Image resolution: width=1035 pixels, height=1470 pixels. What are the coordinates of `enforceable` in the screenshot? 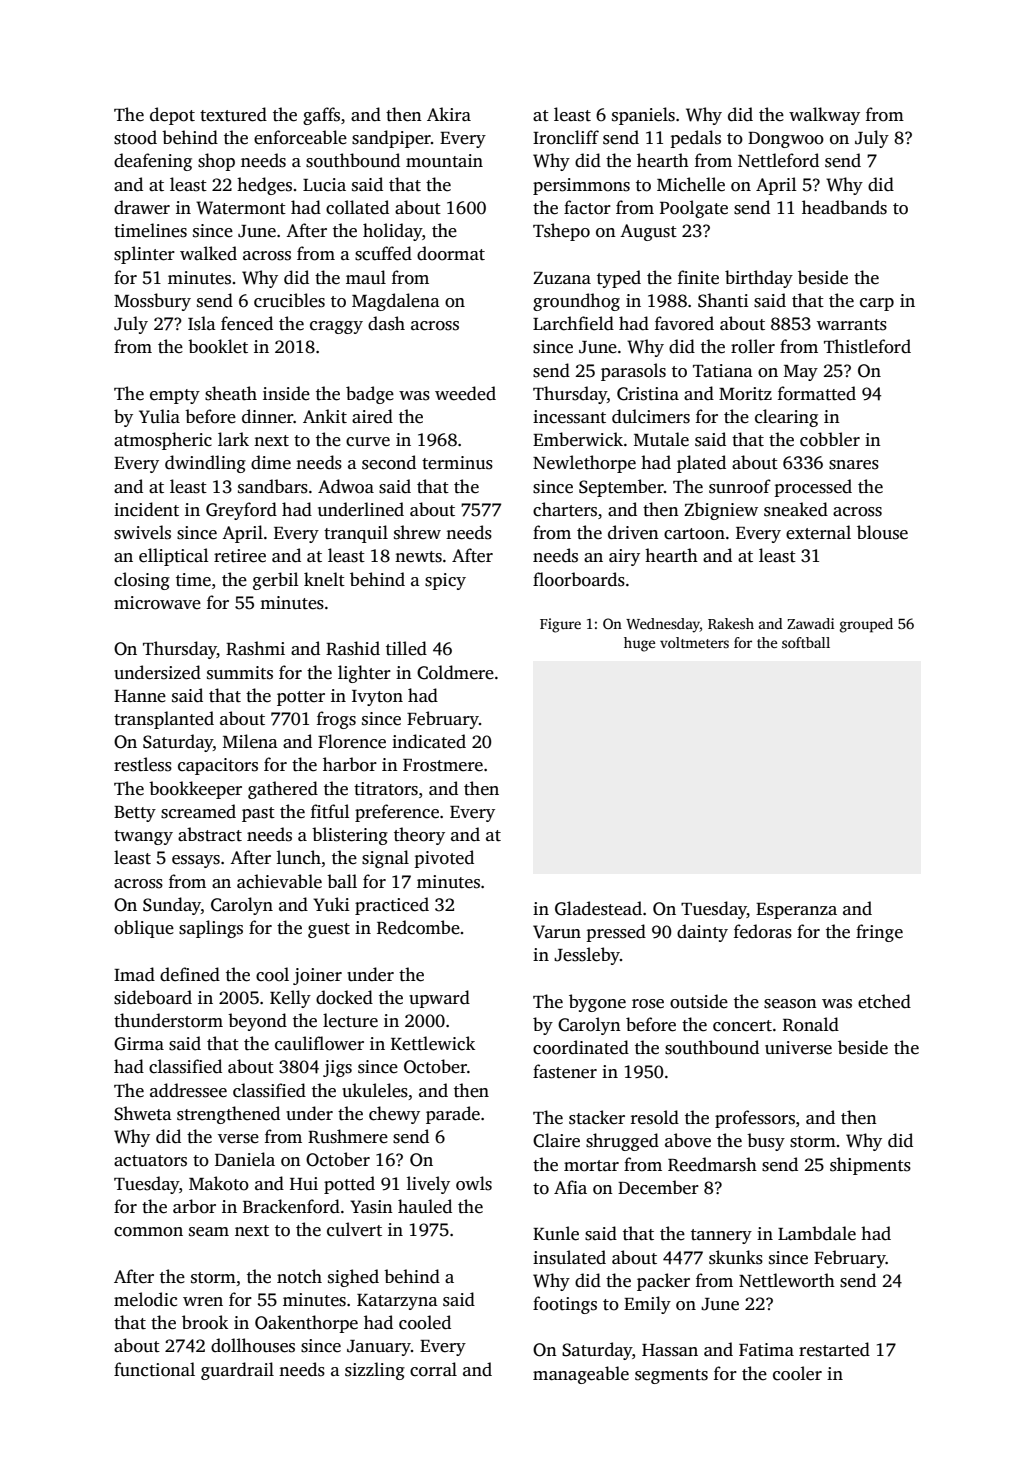 It's located at (300, 137).
